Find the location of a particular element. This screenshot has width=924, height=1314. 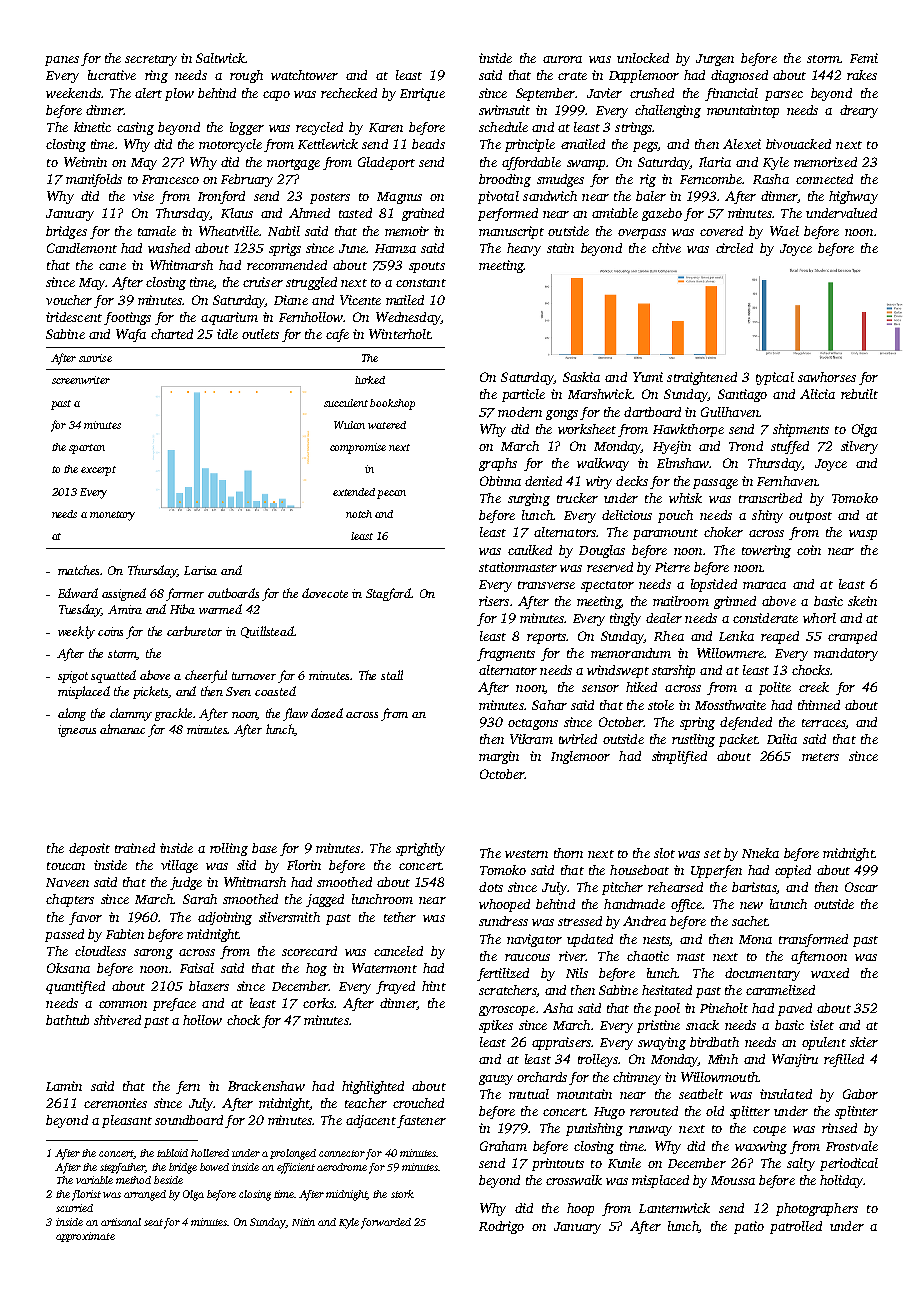

tabloid is located at coordinates (172, 1153).
